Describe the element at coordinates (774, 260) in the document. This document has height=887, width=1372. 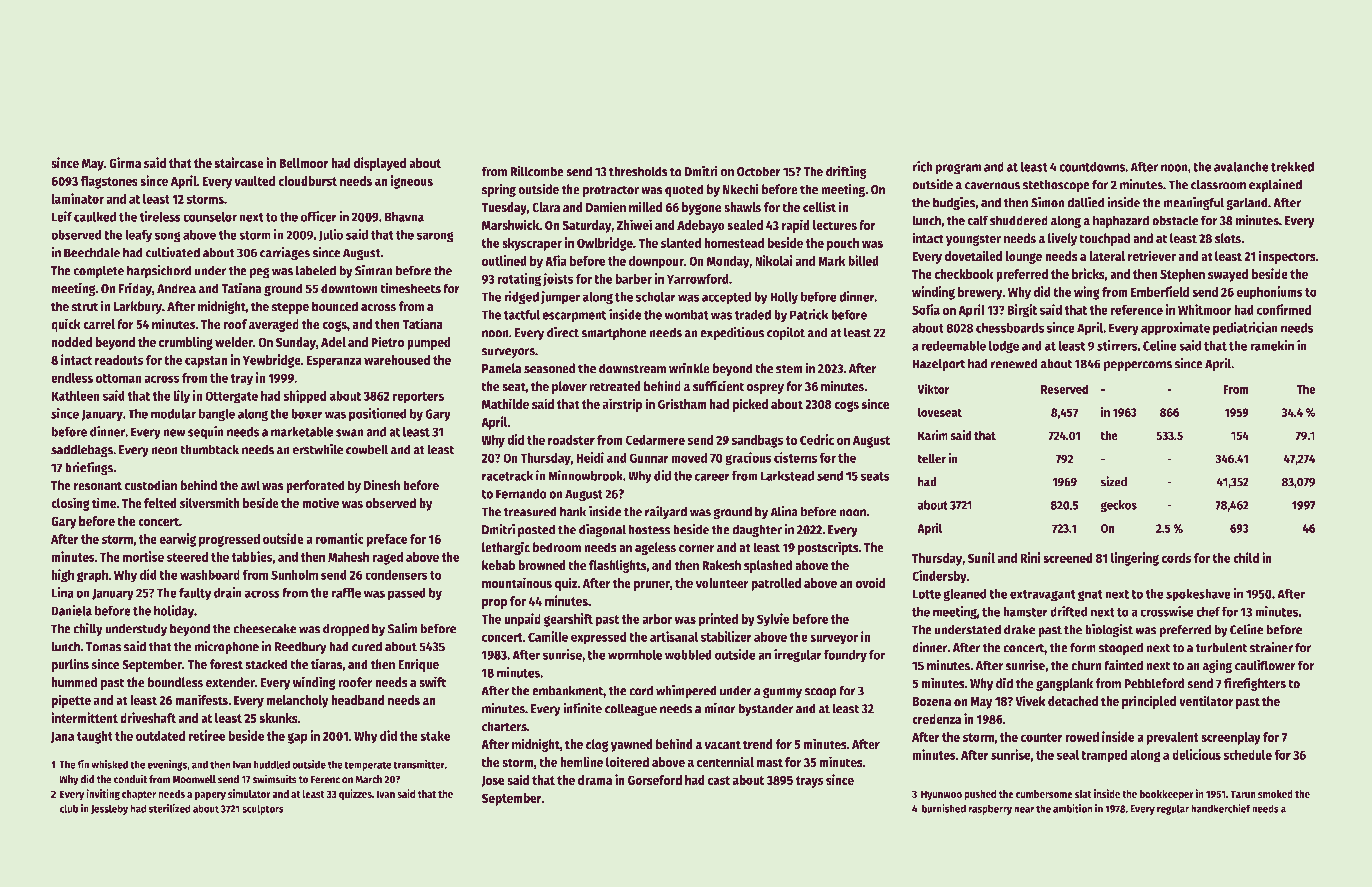
I see `Nikolai` at that location.
